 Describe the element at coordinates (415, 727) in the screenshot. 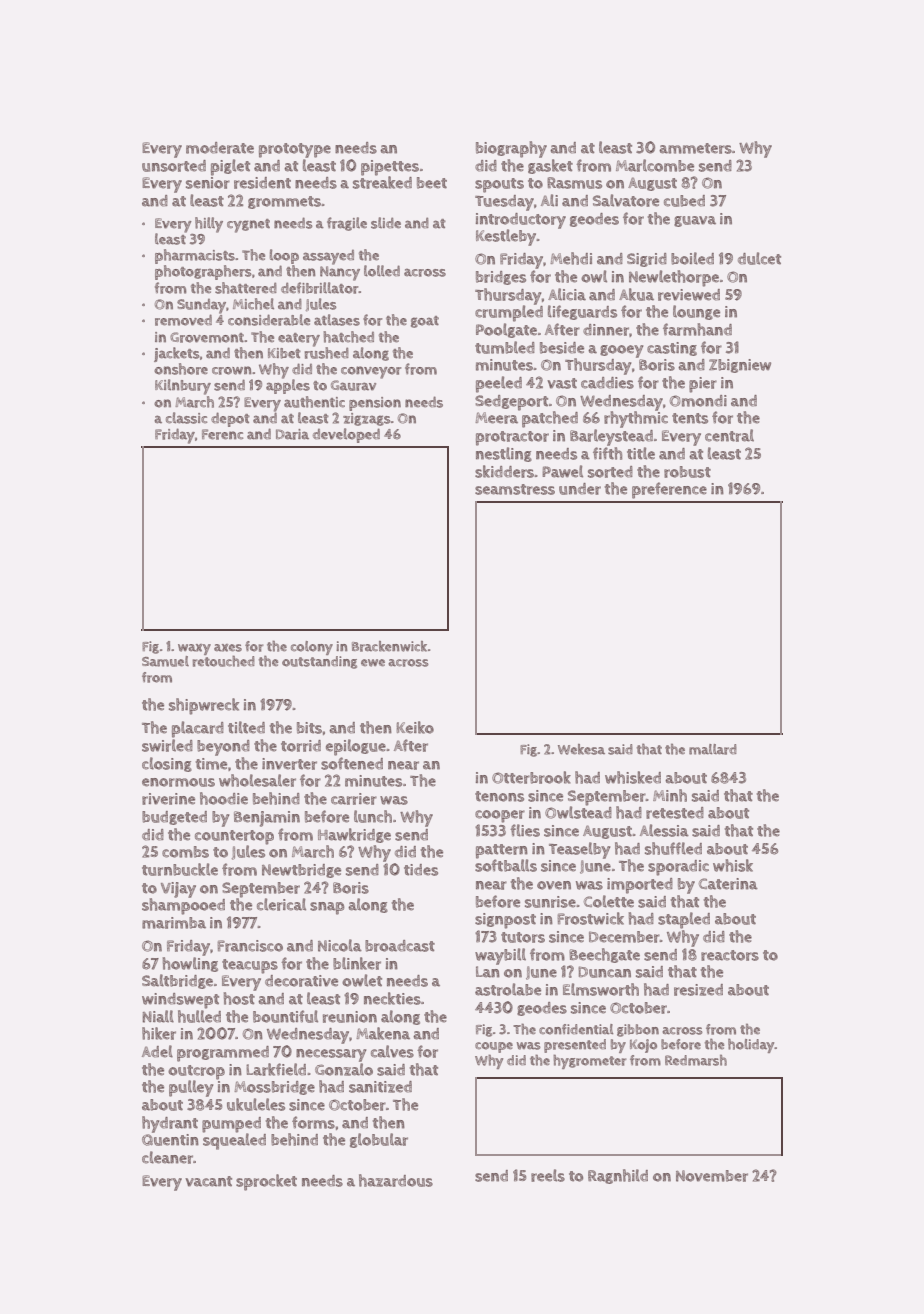

I see `Keiko` at that location.
